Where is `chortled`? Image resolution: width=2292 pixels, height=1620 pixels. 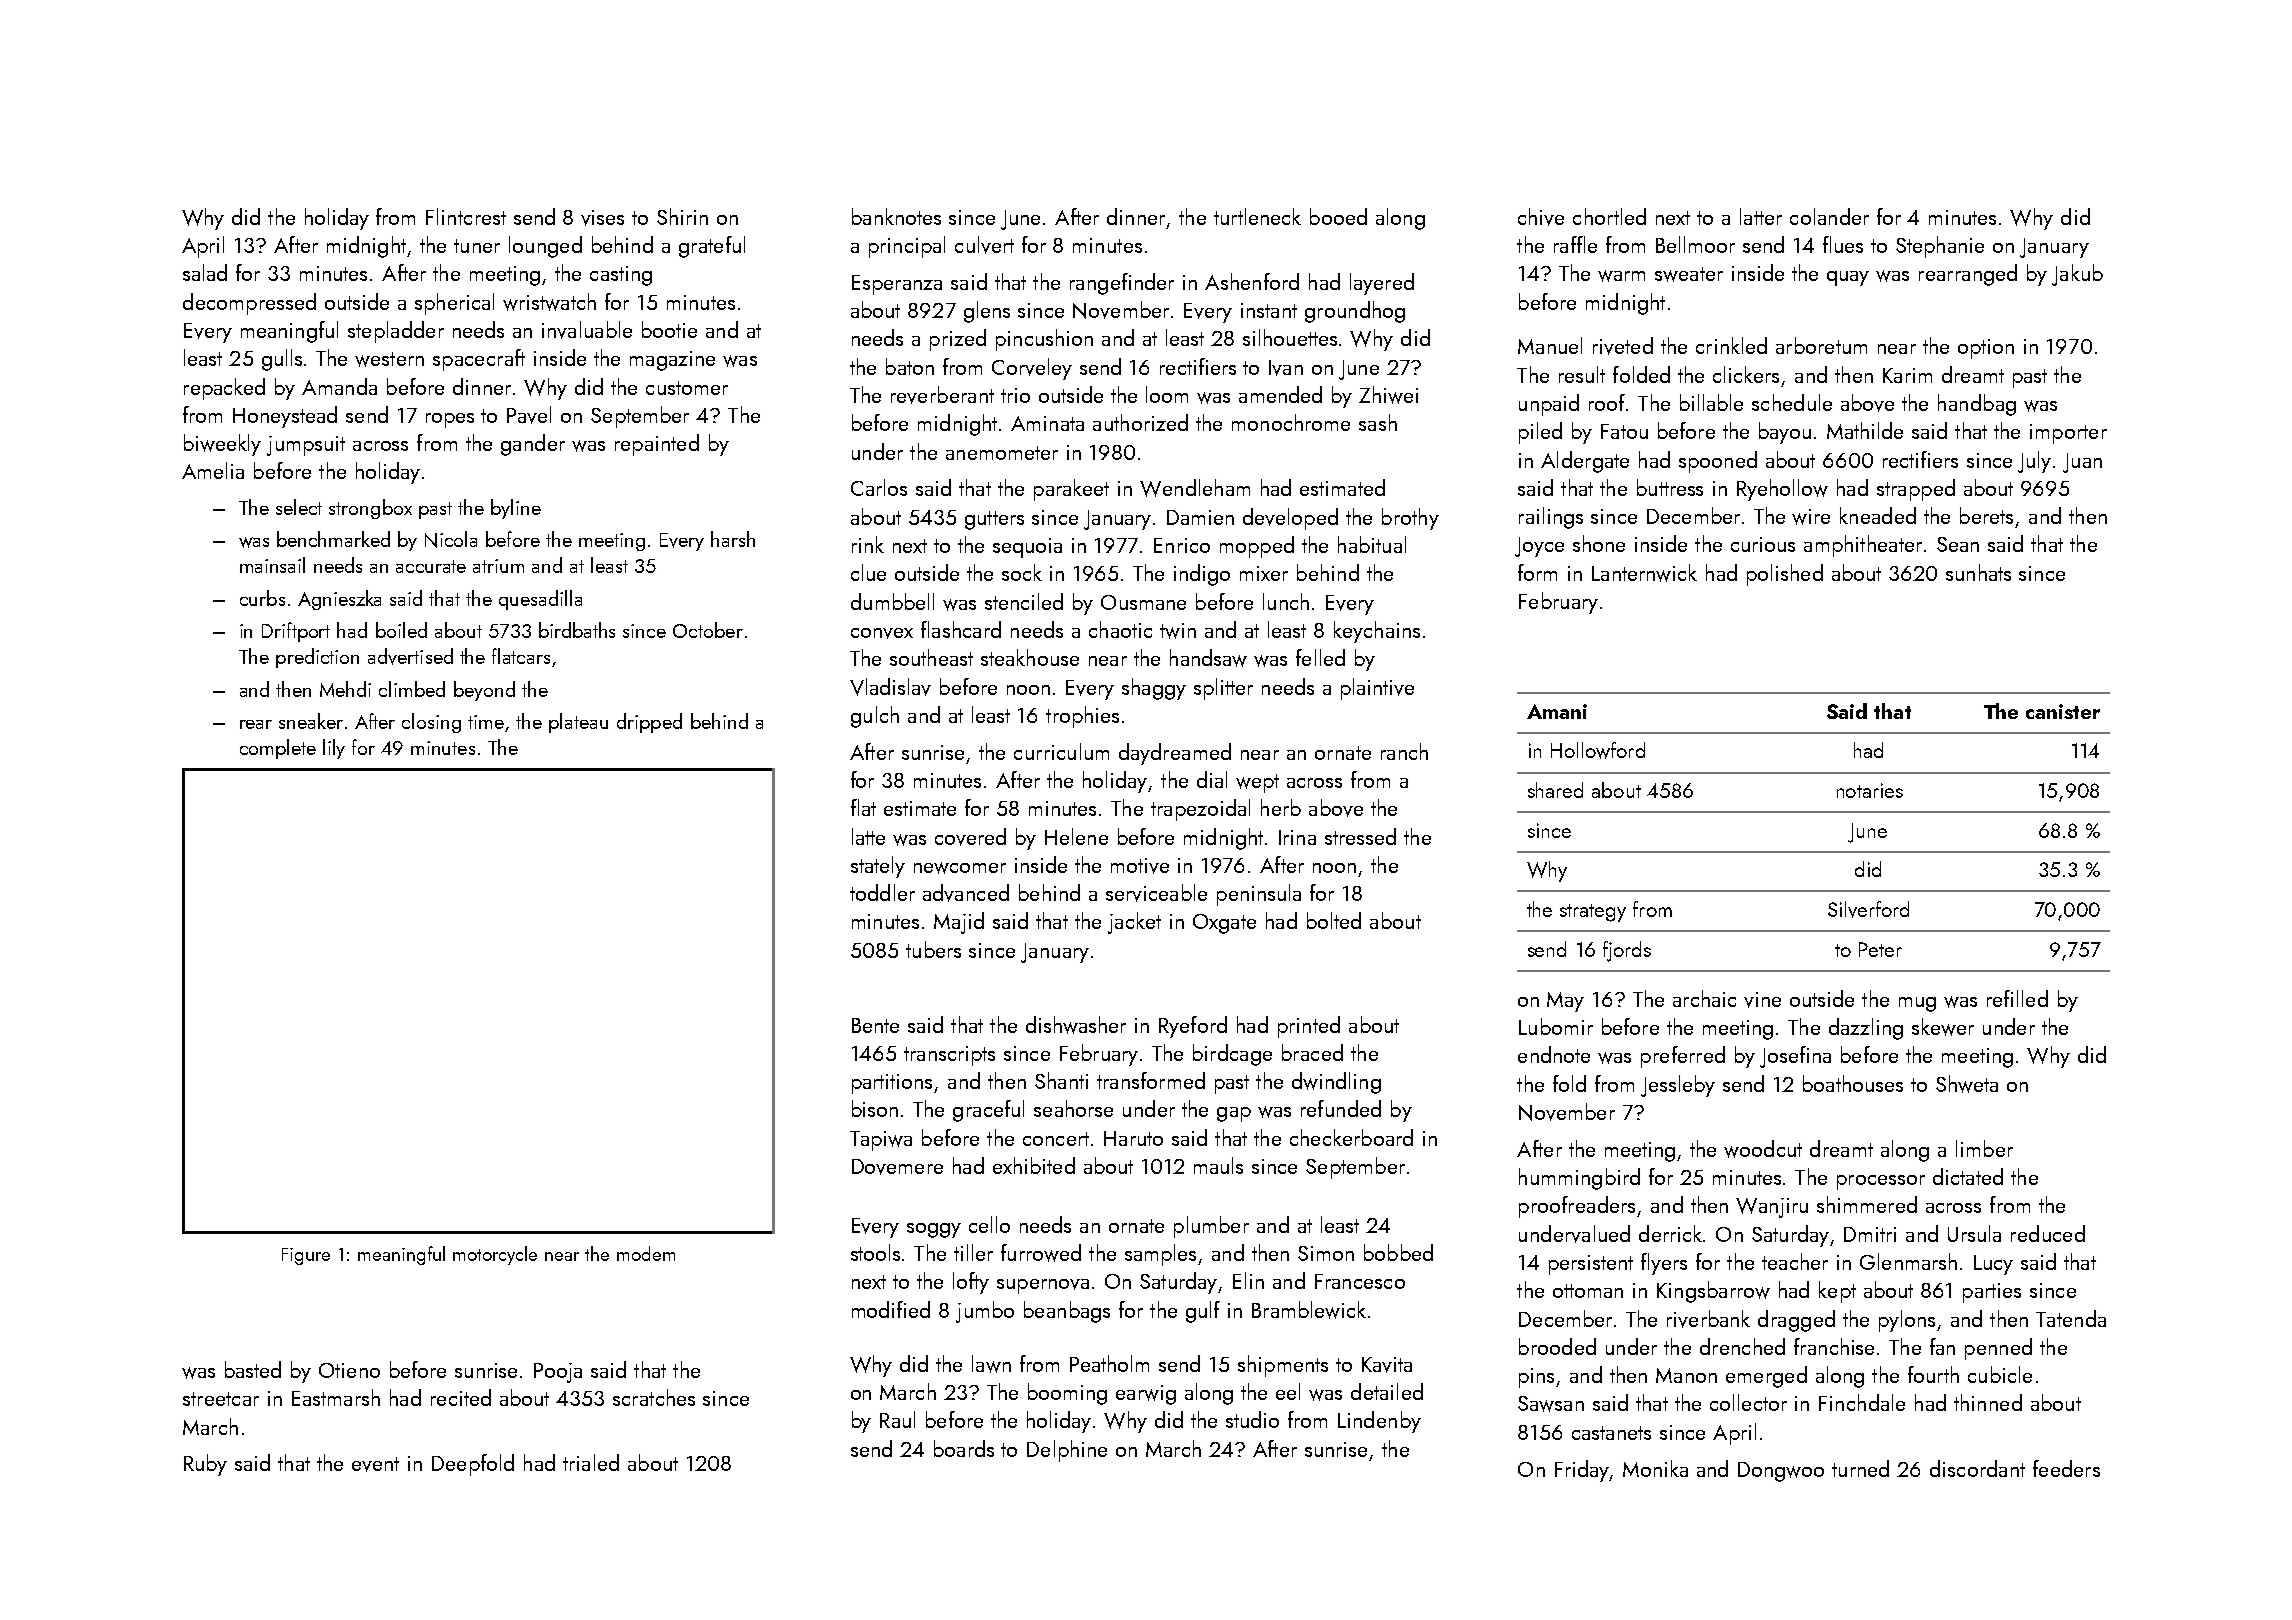 chortled is located at coordinates (1609, 216).
